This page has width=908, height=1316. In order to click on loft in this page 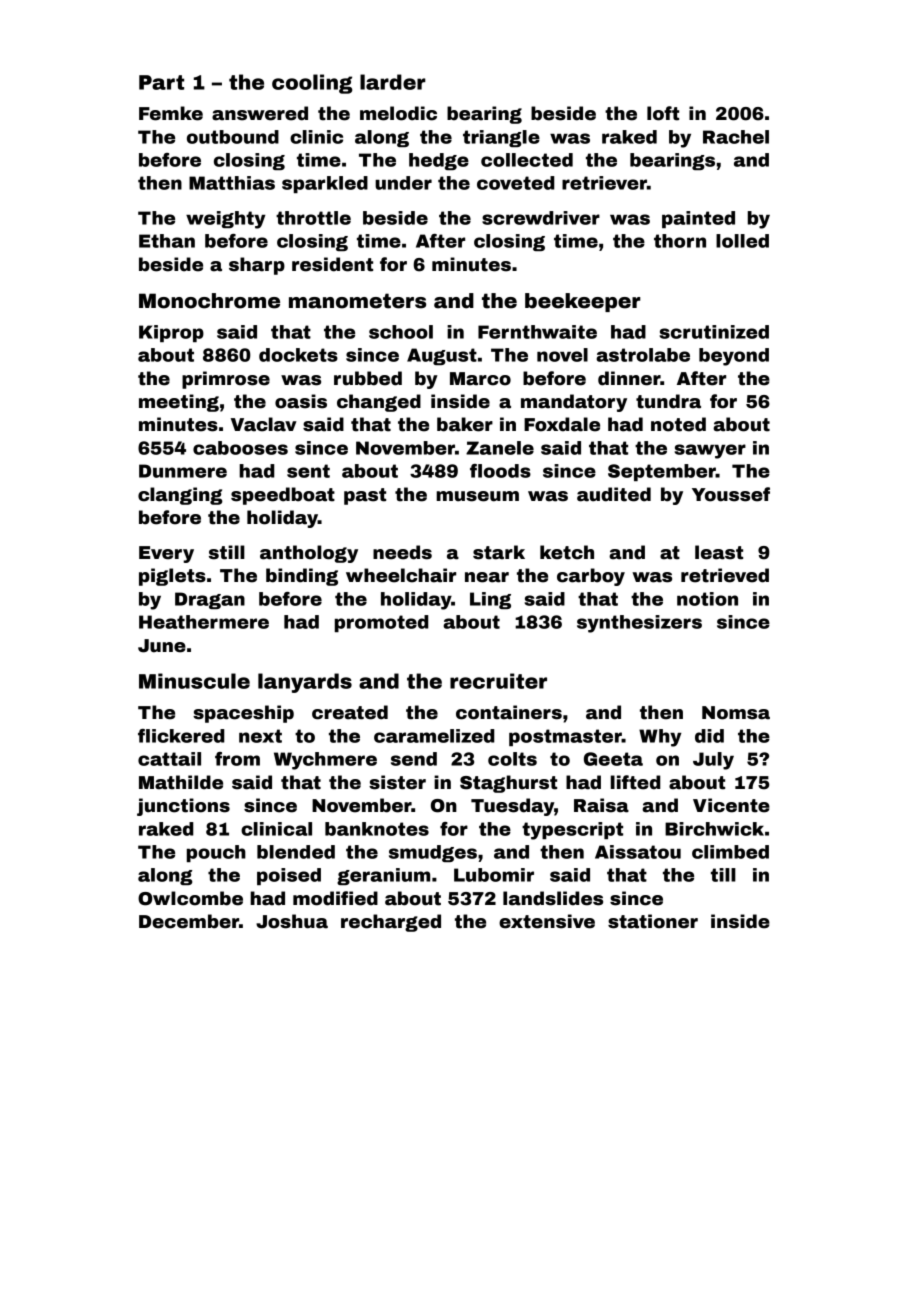, I will do `click(663, 113)`.
